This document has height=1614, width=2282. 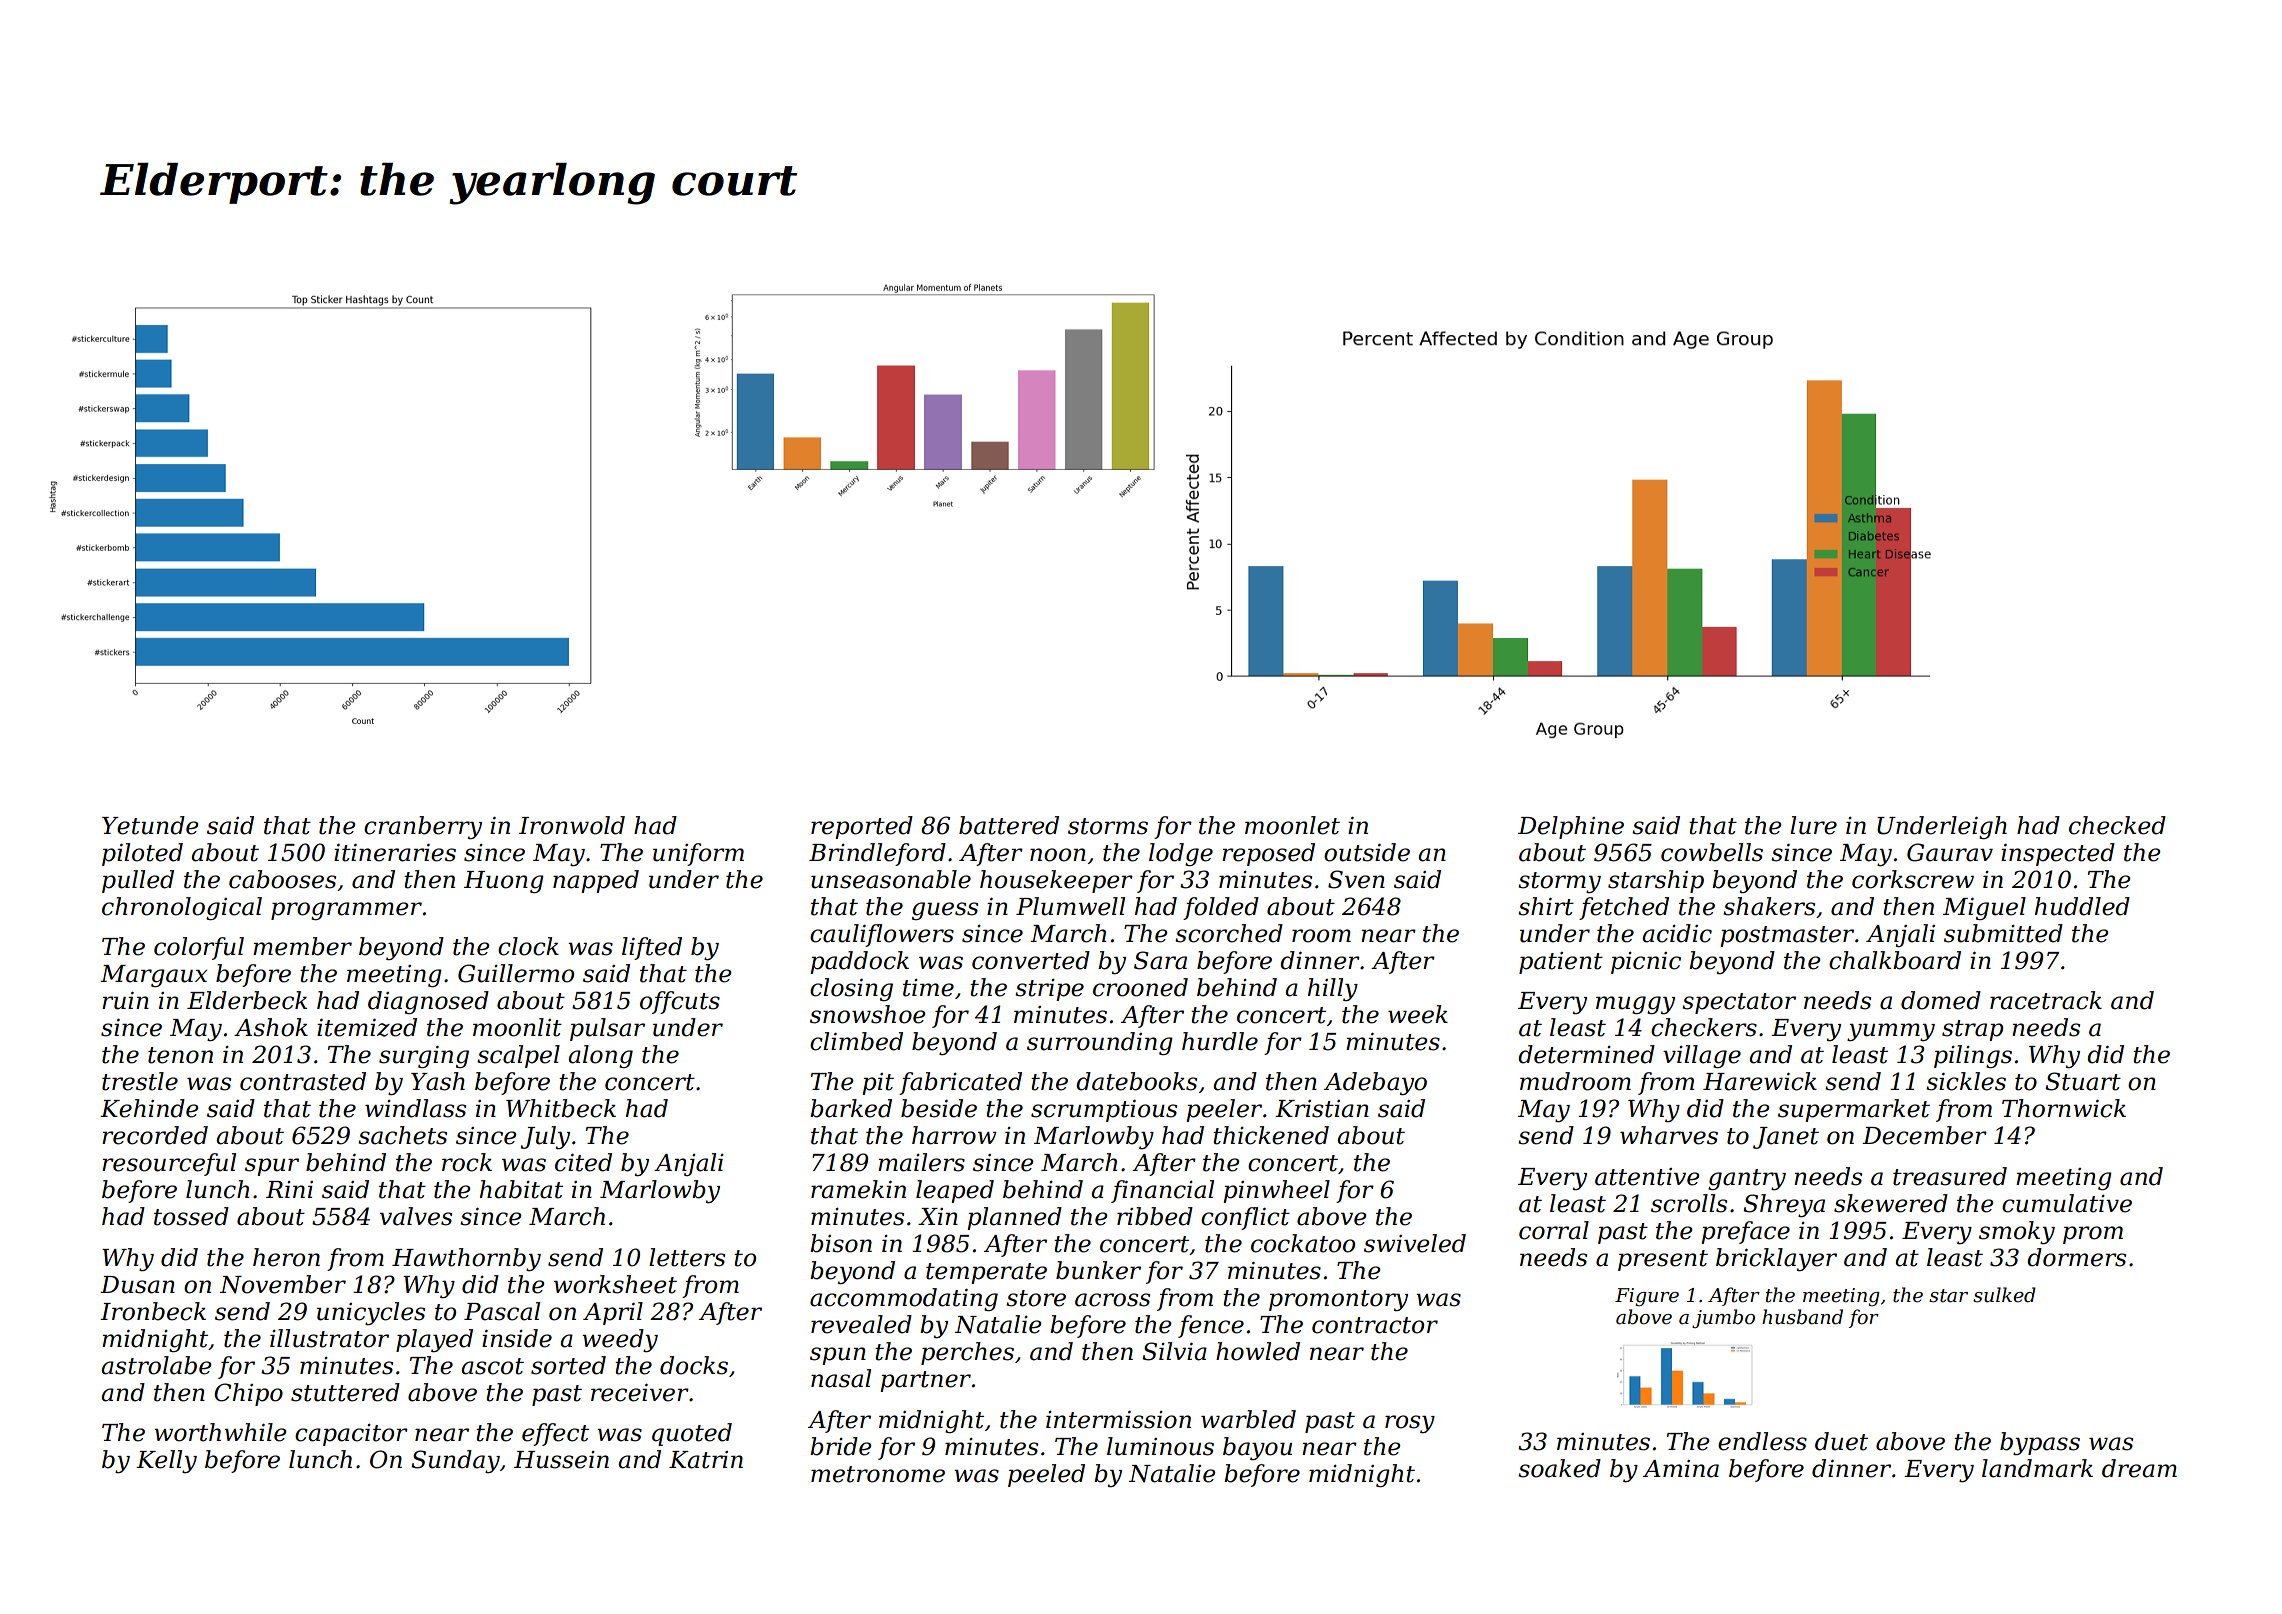 I want to click on attentive, so click(x=1647, y=1177).
